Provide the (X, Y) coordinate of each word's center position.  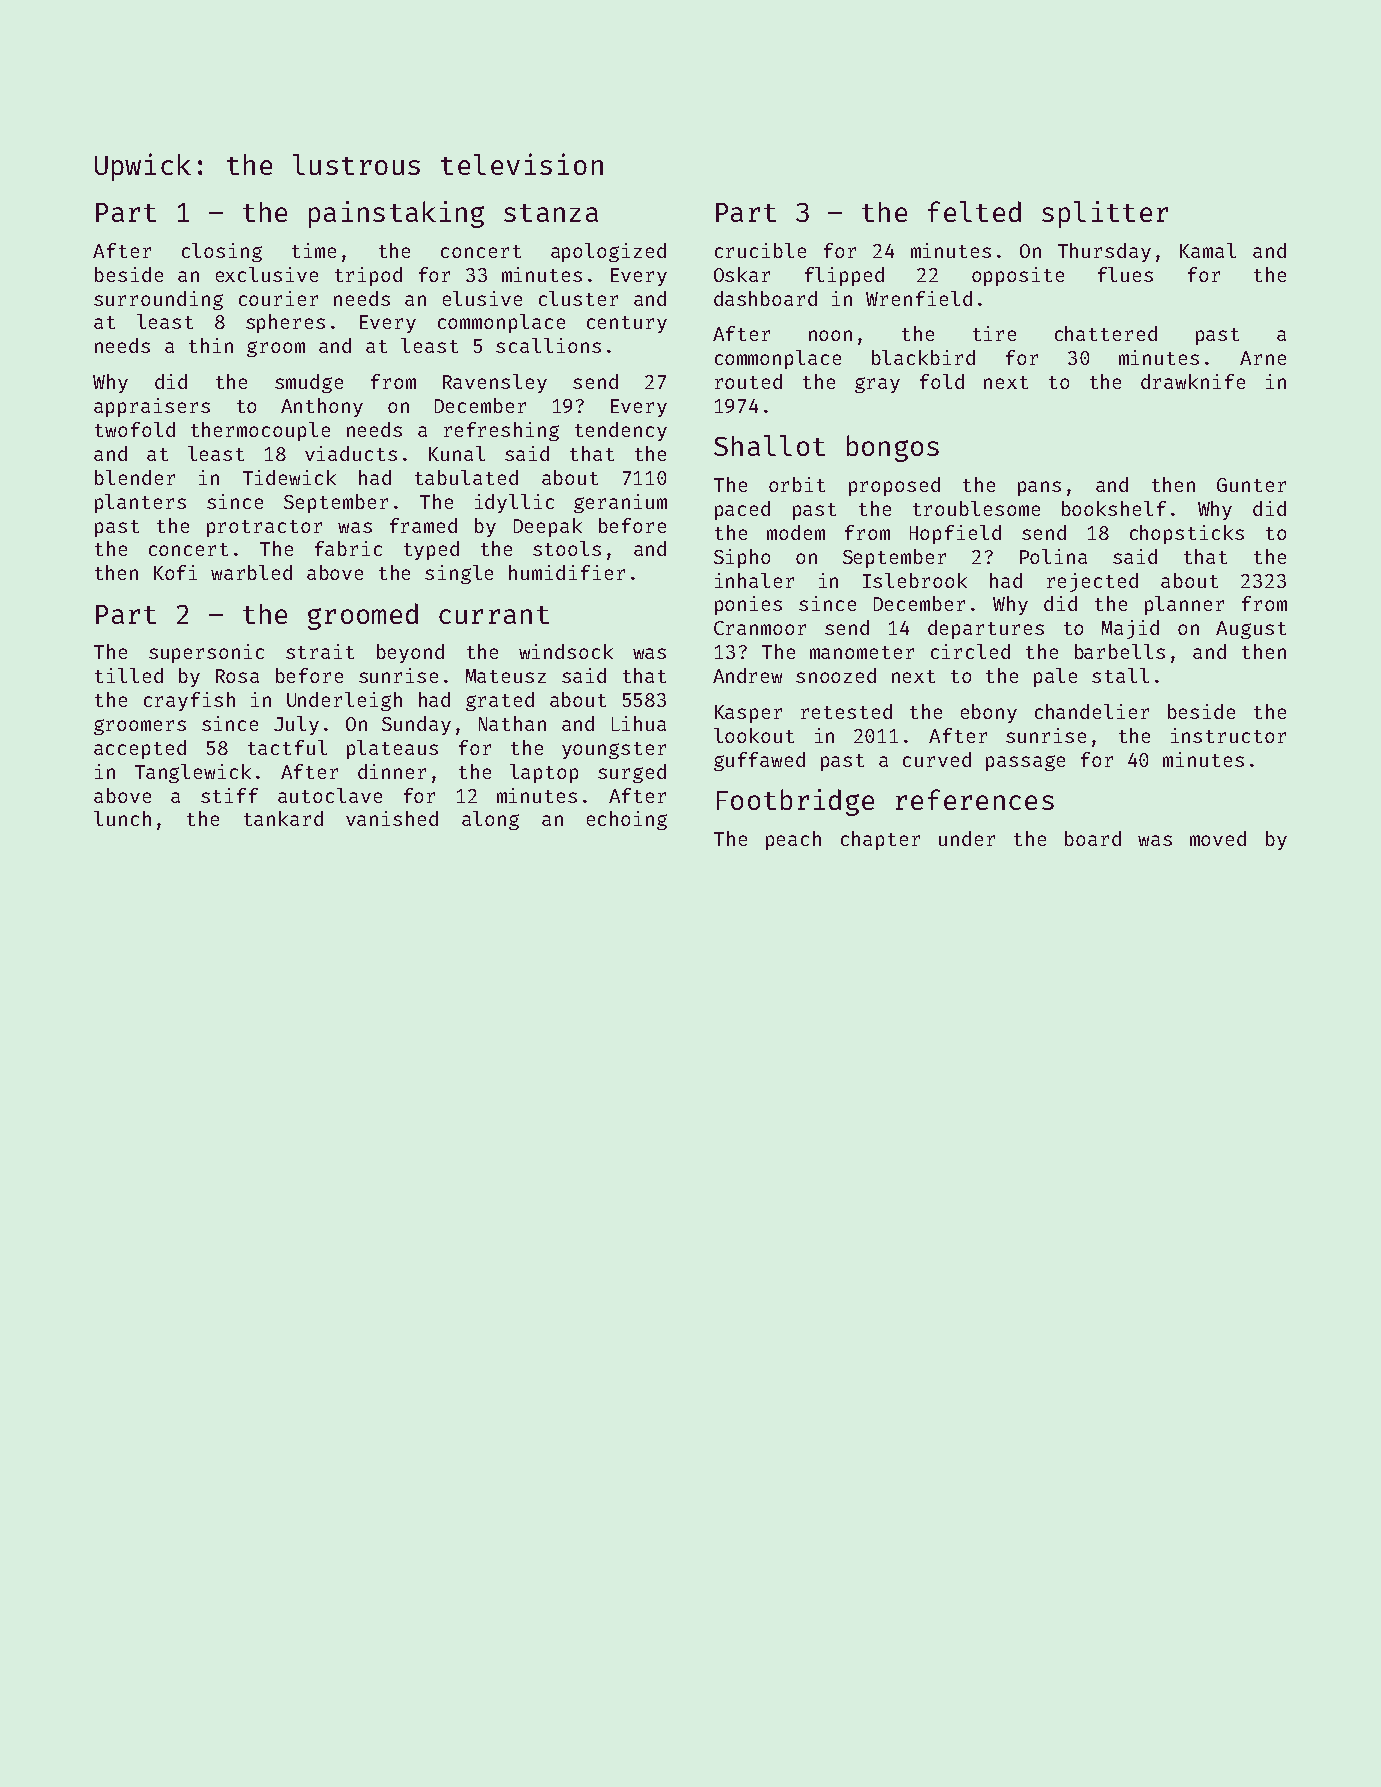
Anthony (322, 407)
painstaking (396, 214)
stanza (551, 213)
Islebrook (915, 580)
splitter (1105, 214)
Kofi (175, 572)
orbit (797, 484)
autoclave (330, 795)
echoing (627, 820)
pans (1039, 488)
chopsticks (1187, 534)
